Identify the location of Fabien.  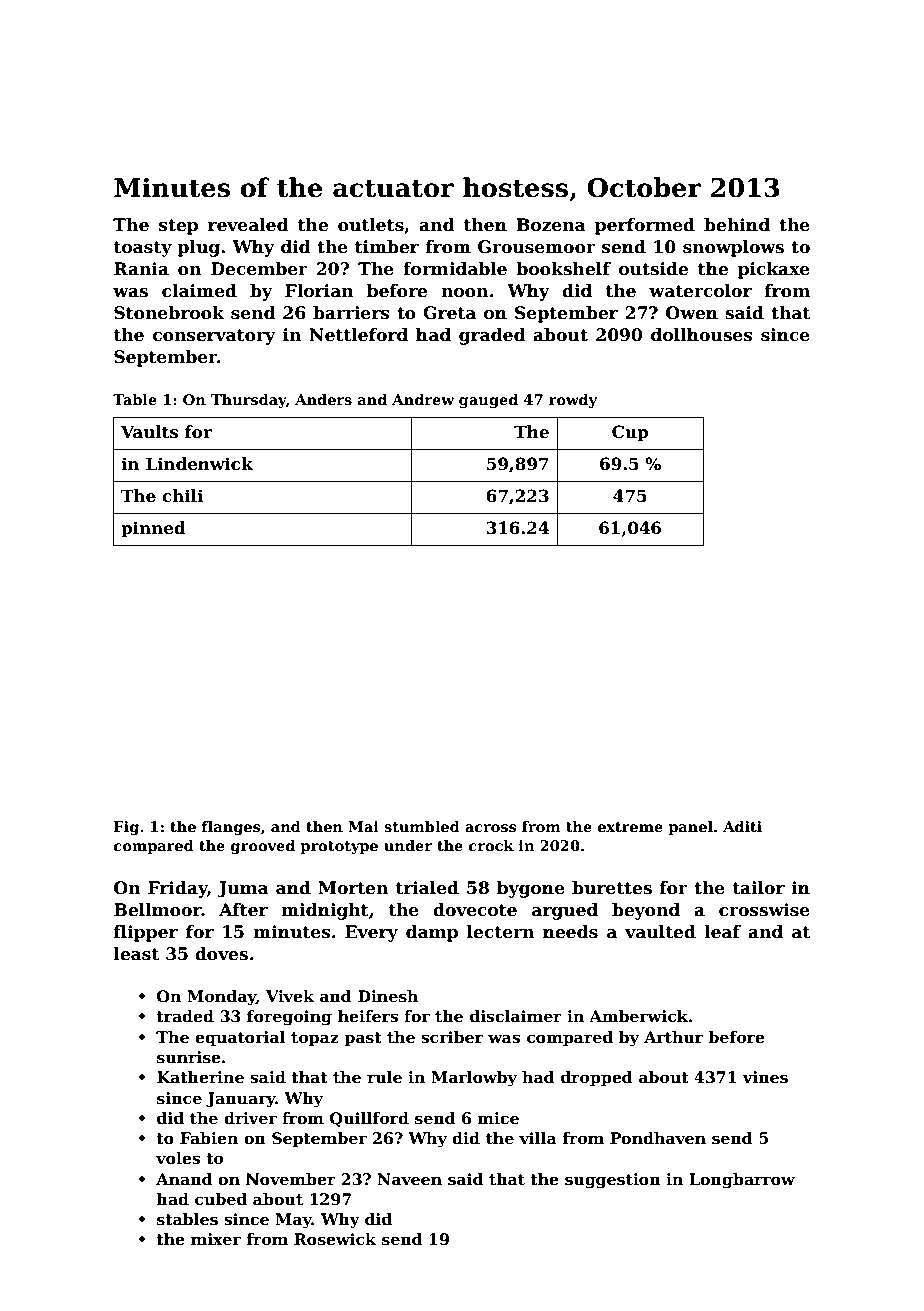
(209, 1138).
